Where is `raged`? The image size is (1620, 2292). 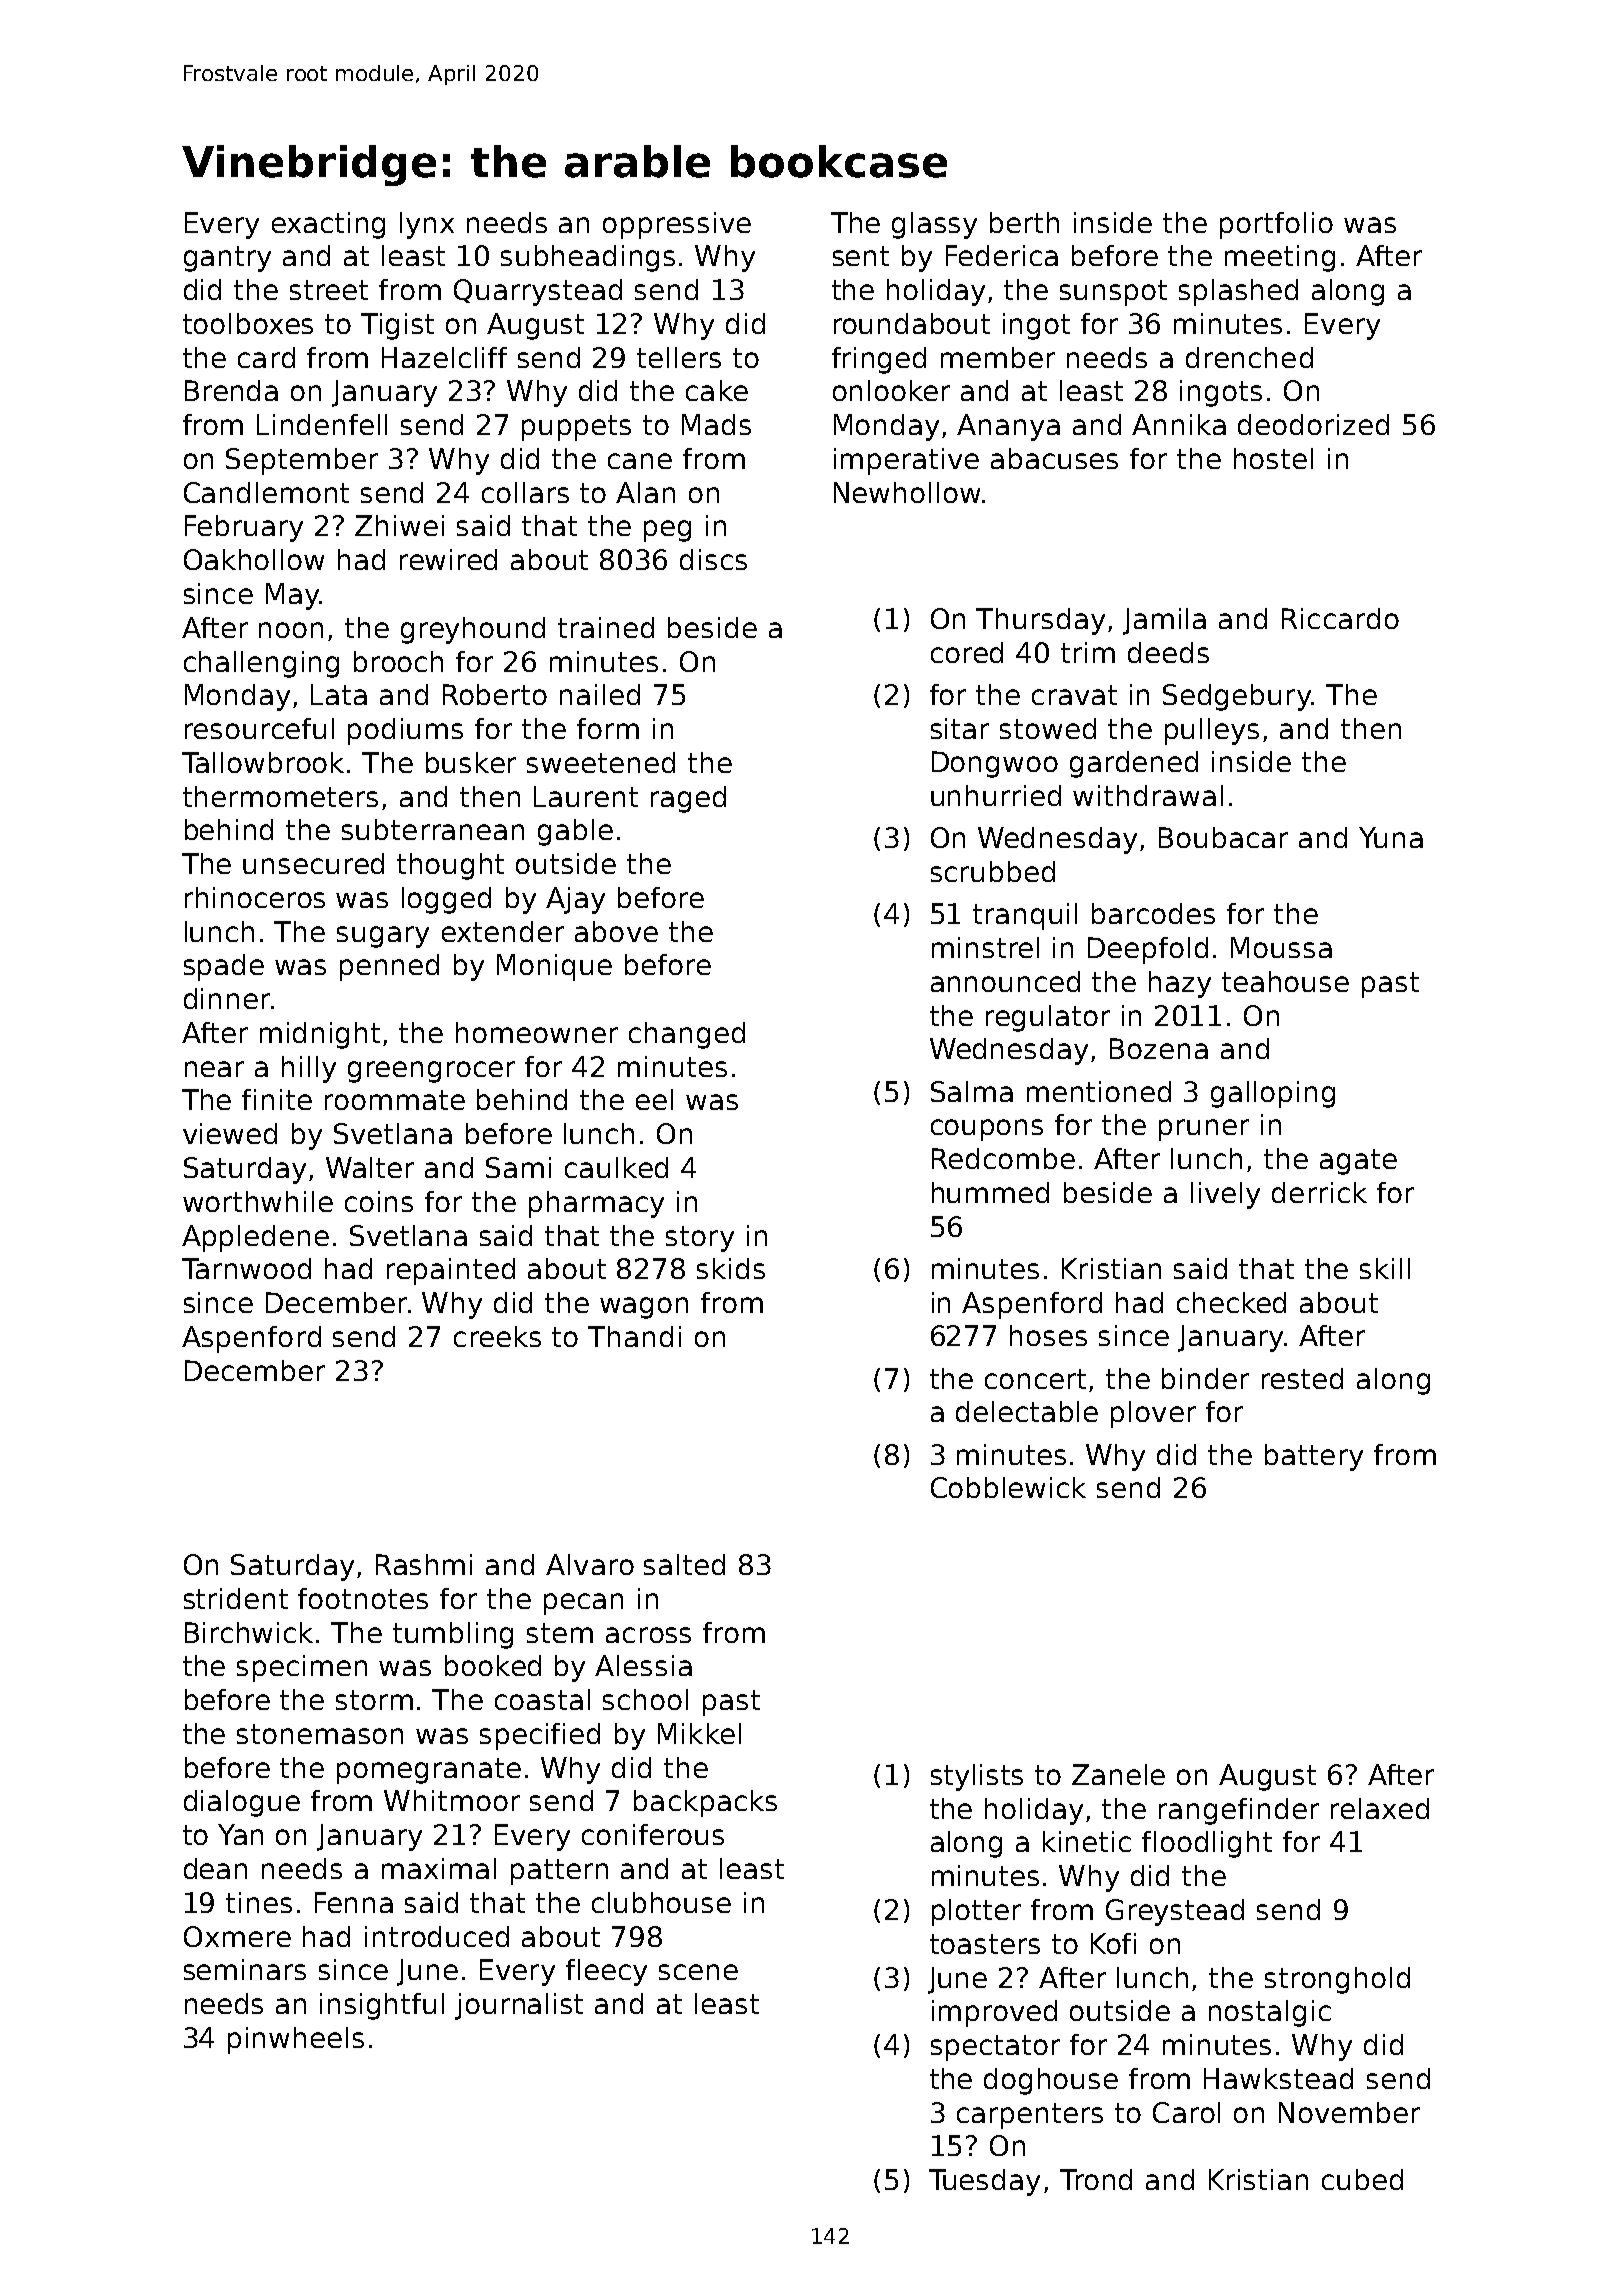 raged is located at coordinates (688, 799).
